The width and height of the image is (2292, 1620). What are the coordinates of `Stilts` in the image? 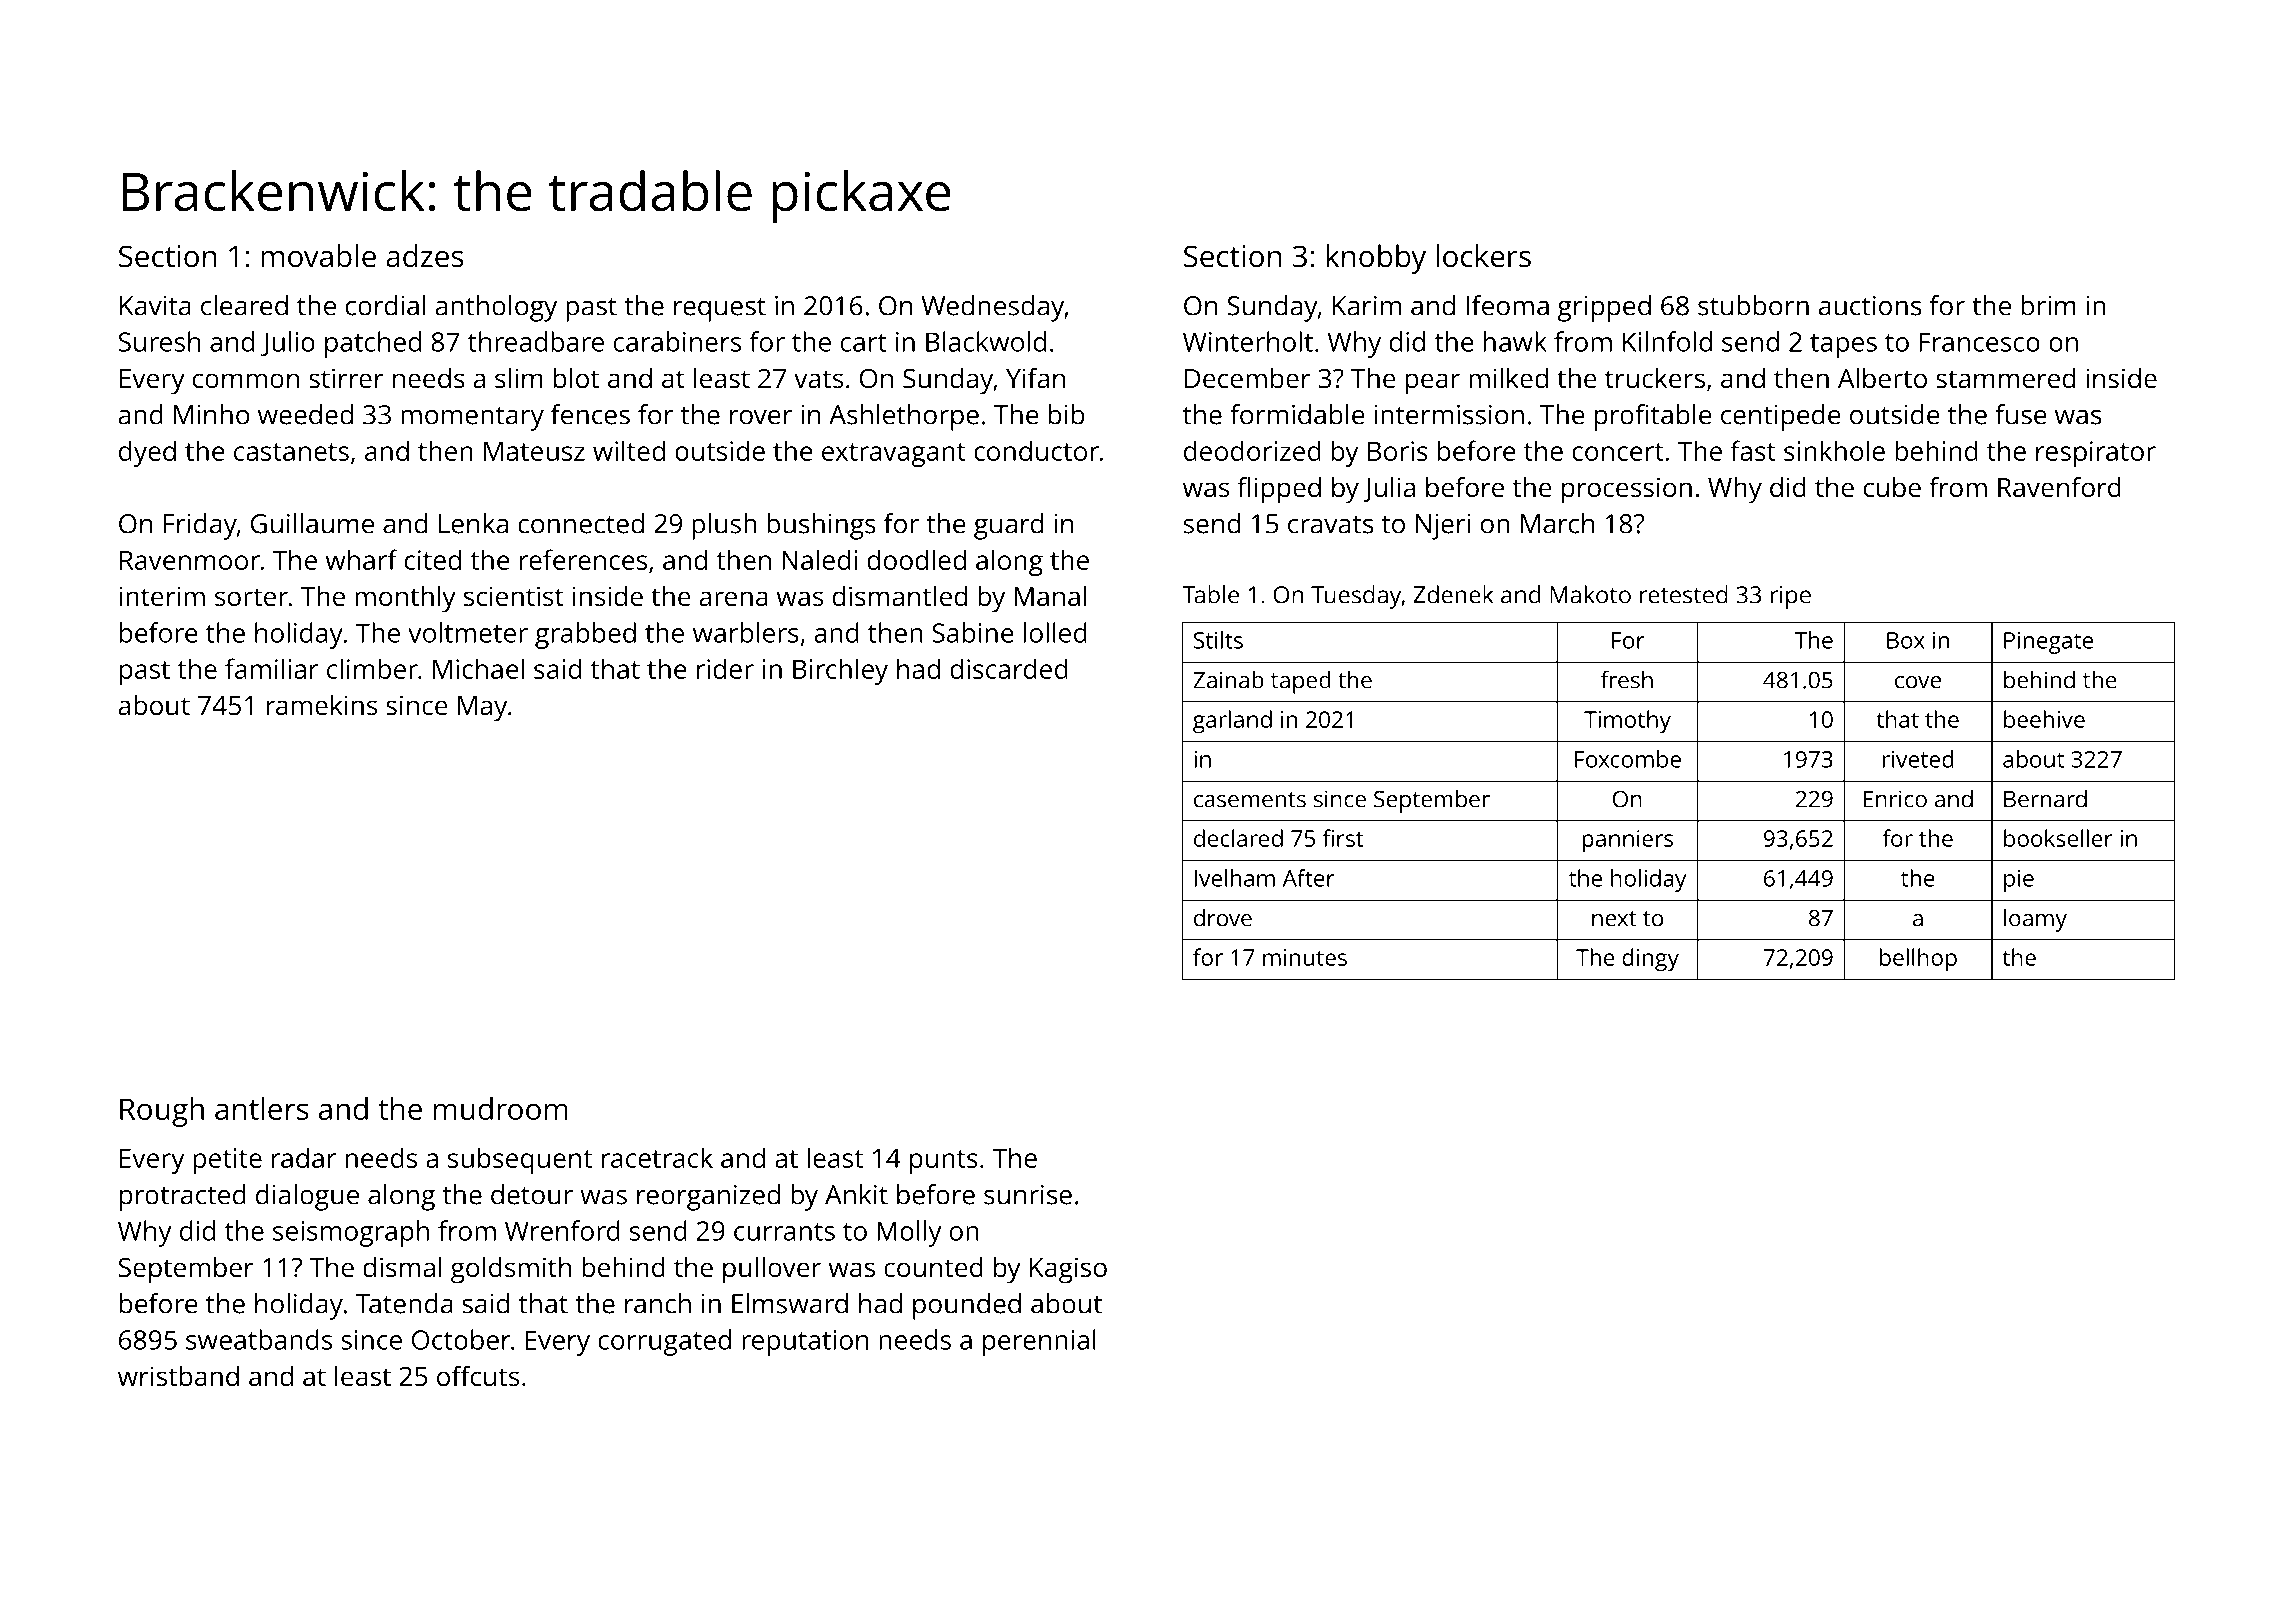 It's located at (1218, 640).
